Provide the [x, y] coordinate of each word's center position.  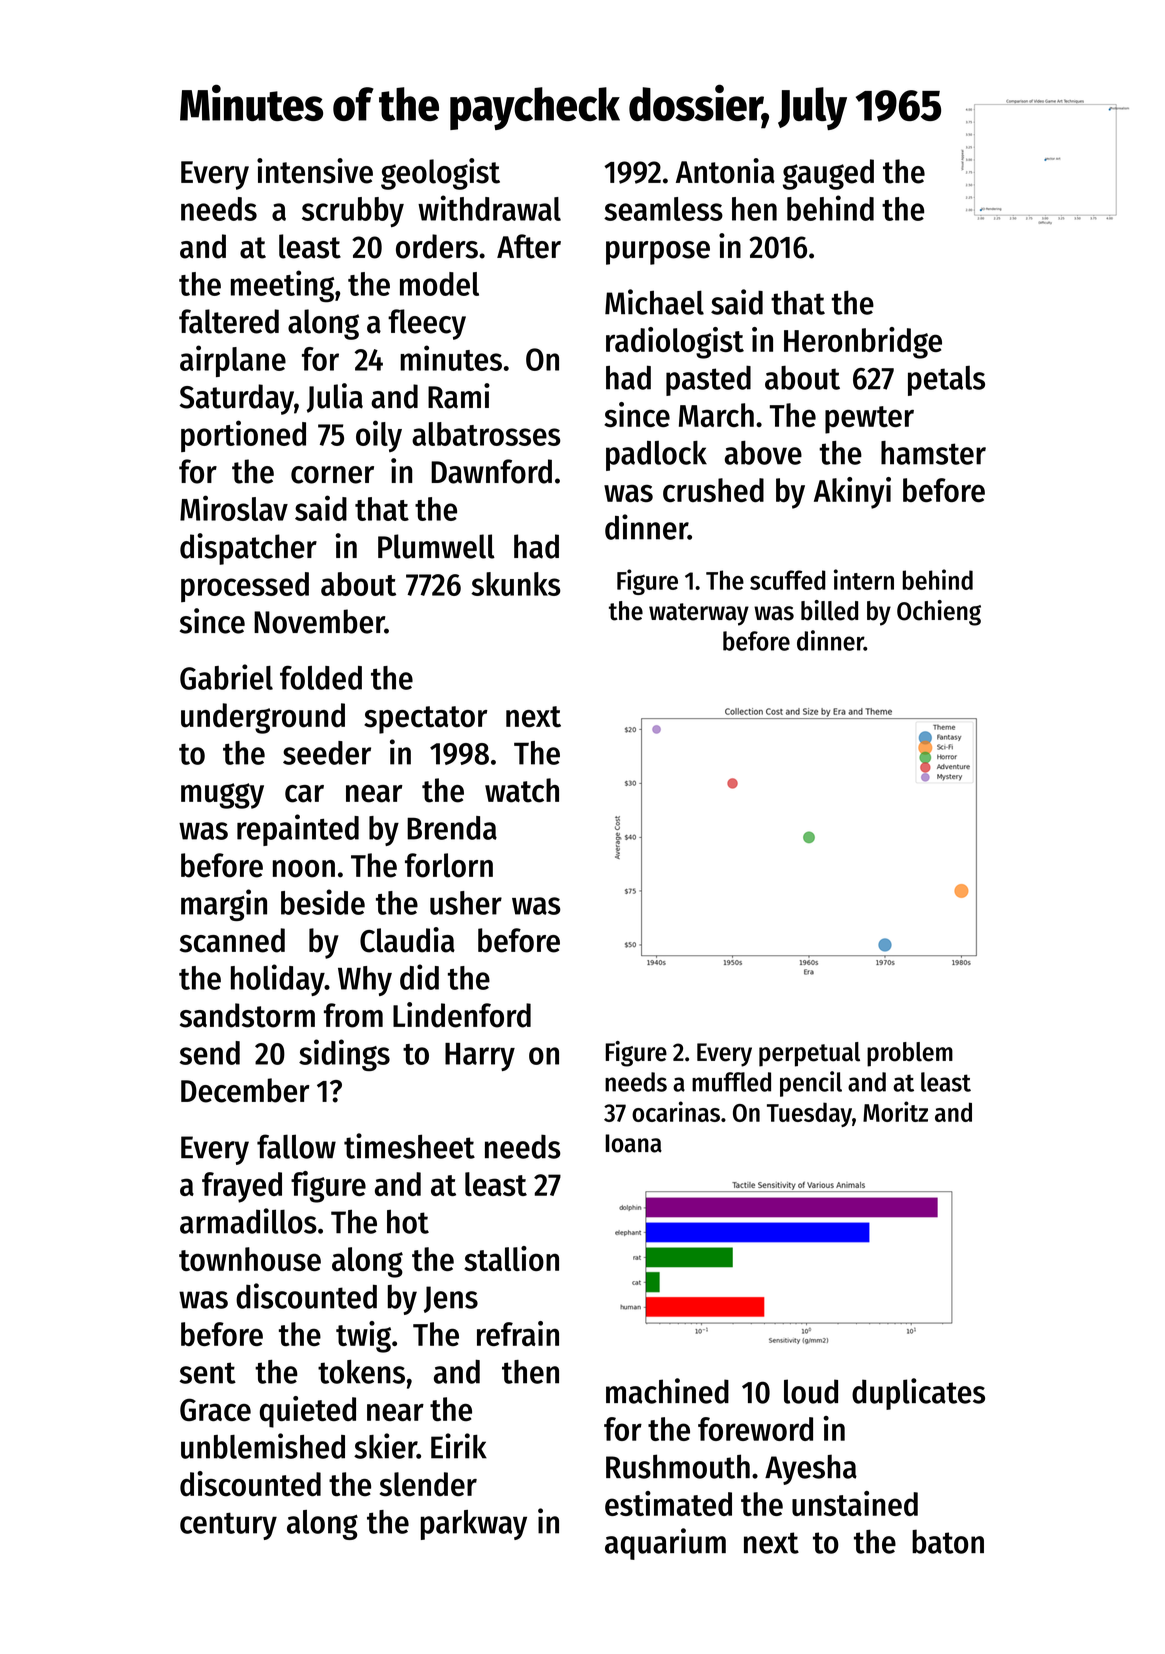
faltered [229, 321]
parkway [474, 1525]
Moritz [895, 1111]
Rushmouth [678, 1466]
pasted [708, 380]
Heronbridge [863, 343]
